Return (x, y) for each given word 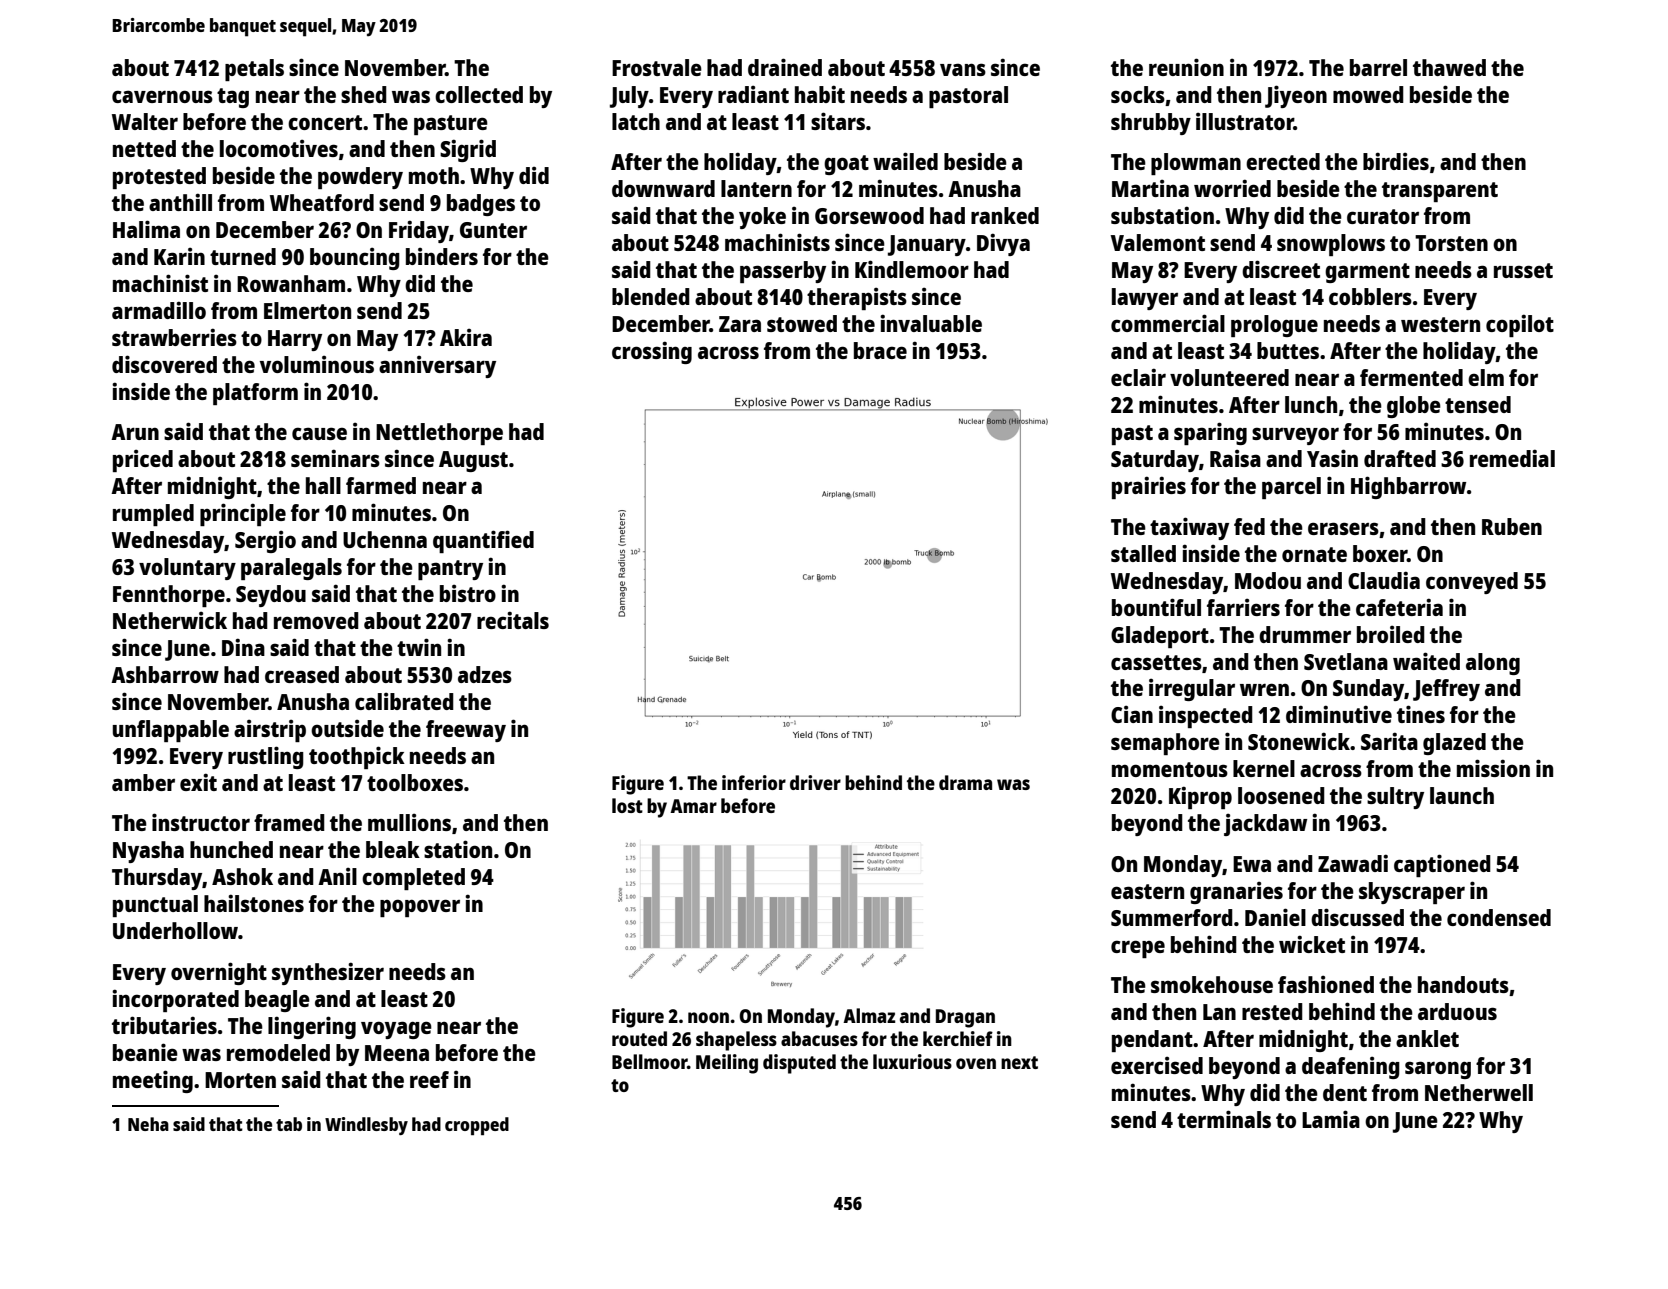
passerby (783, 272)
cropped (477, 1126)
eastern (1147, 891)
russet (1523, 270)
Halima (146, 229)
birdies (1396, 161)
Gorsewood (869, 215)
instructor (201, 822)
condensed (1499, 917)
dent (1345, 1092)
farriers (1243, 607)
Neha (148, 1124)
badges (481, 205)
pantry (450, 570)
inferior (754, 782)
